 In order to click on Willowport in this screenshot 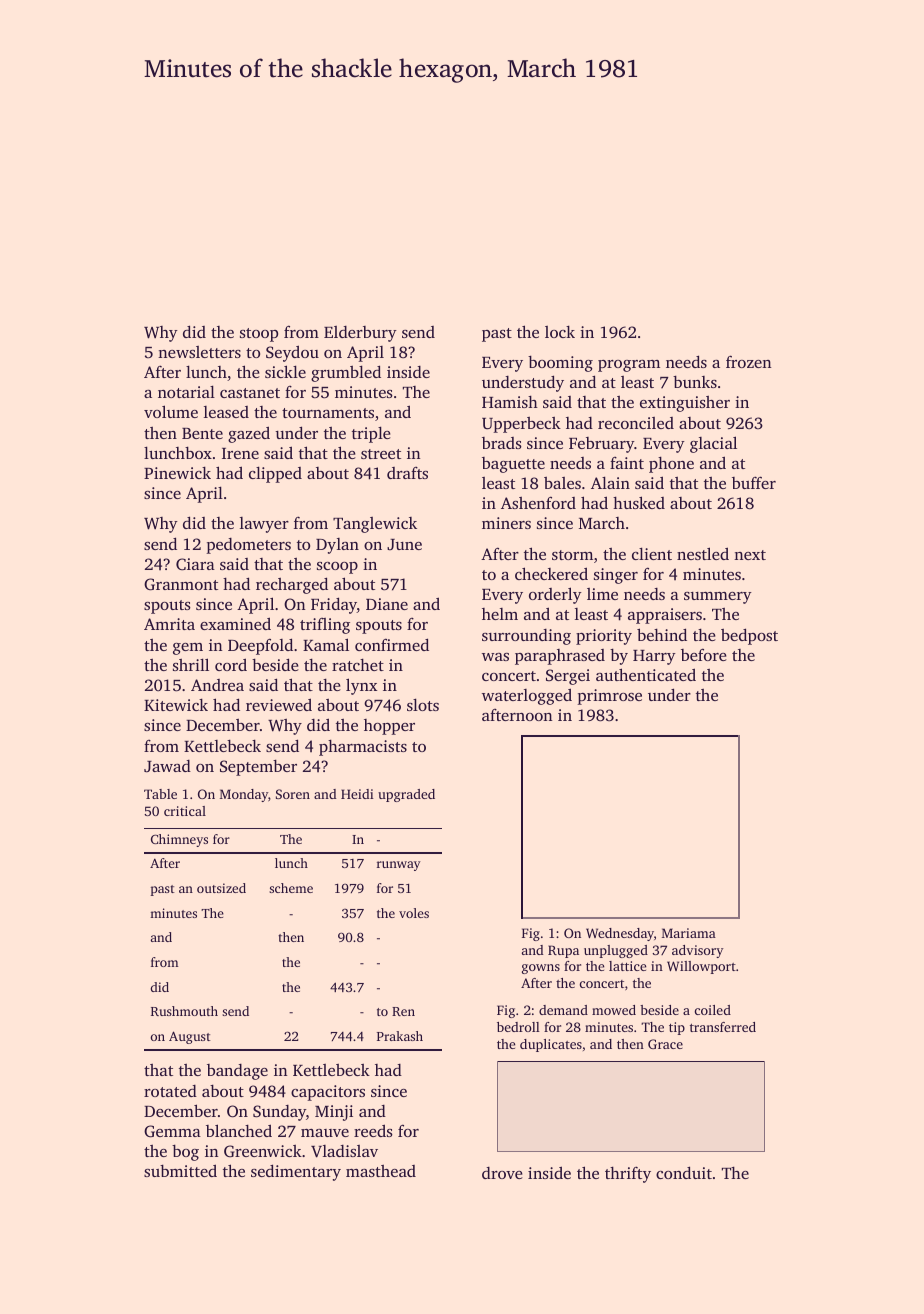, I will do `click(701, 967)`.
